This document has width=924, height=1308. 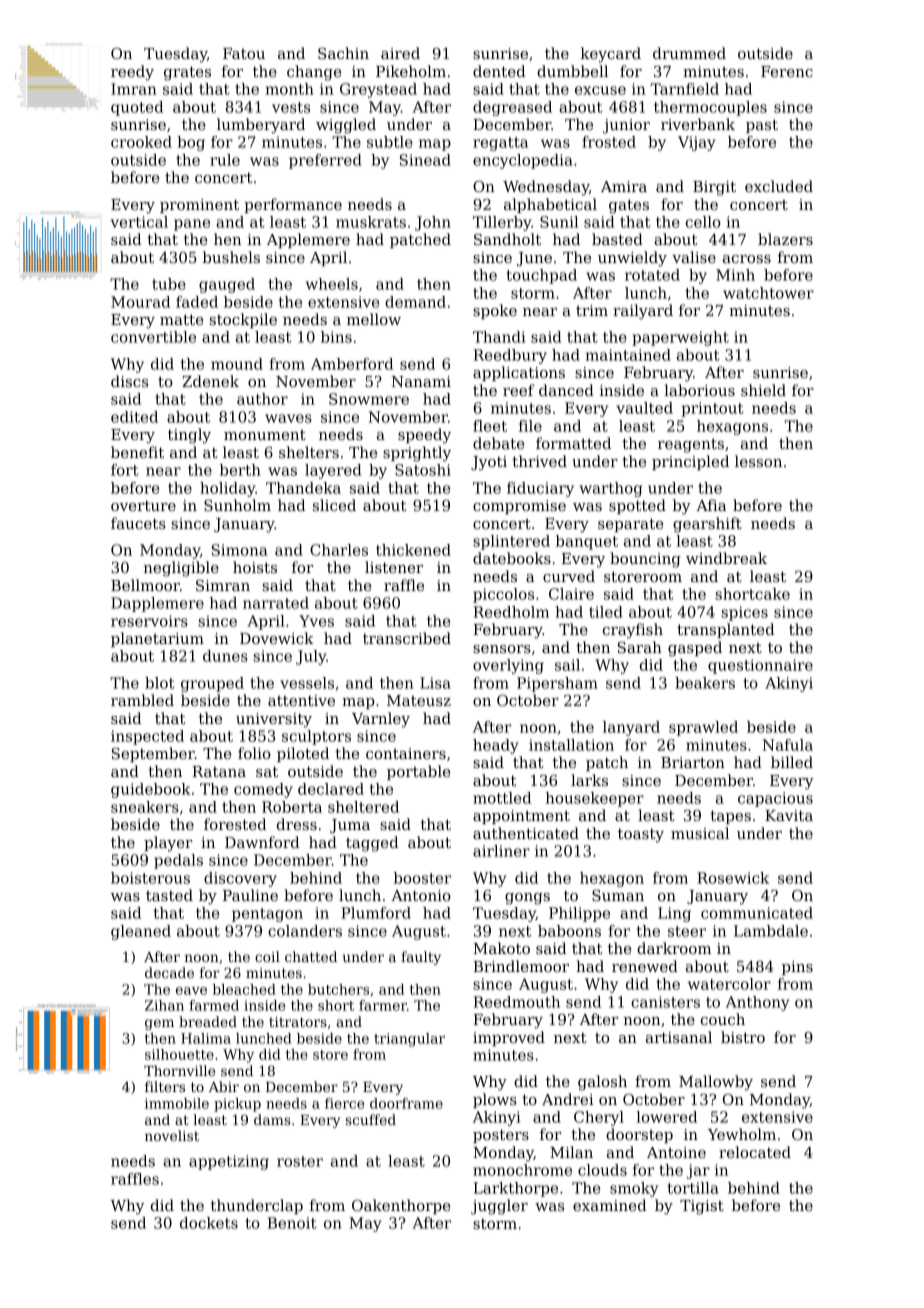 What do you see at coordinates (693, 762) in the document?
I see `Briarton` at bounding box center [693, 762].
